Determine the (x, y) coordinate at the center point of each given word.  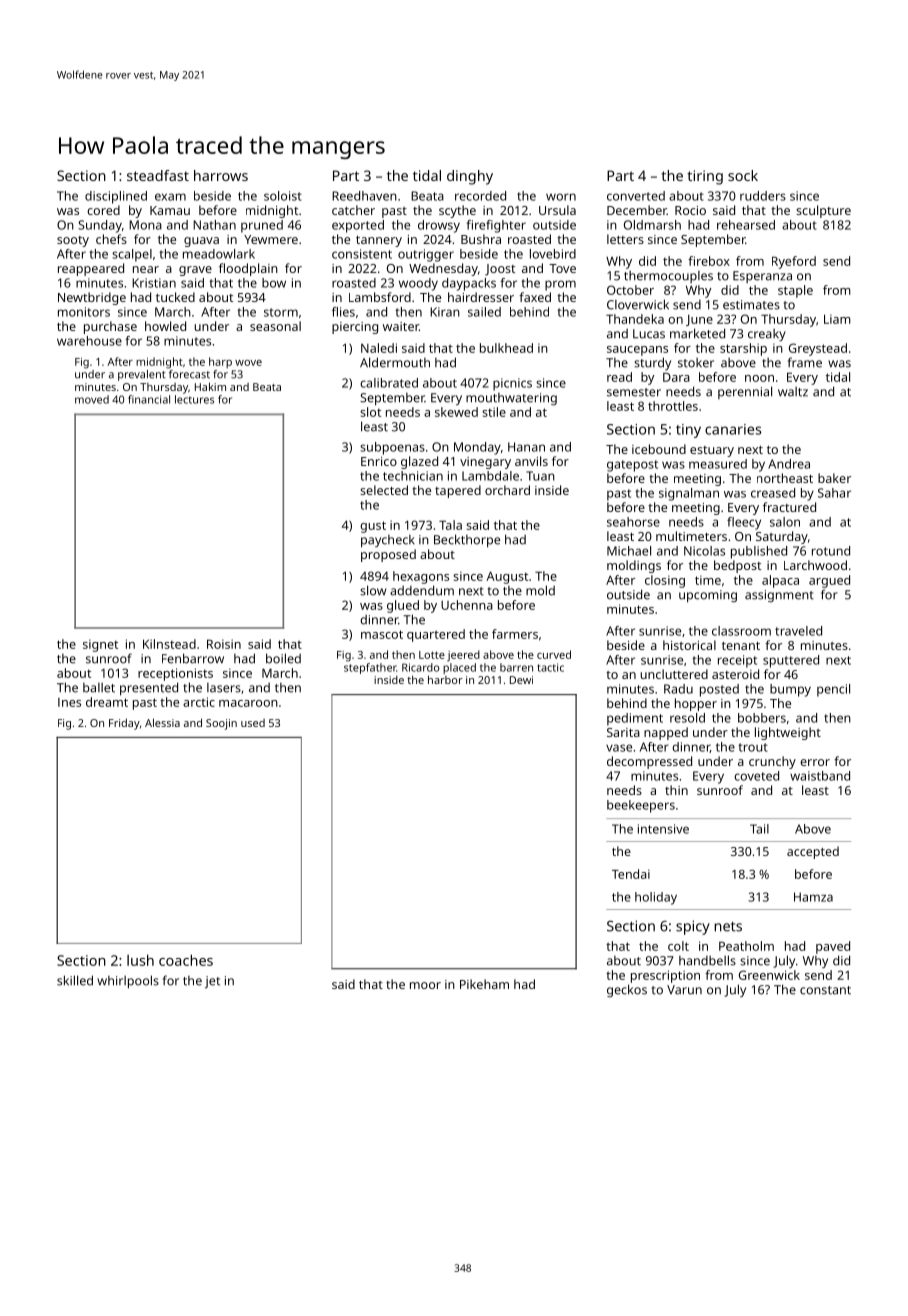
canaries (733, 429)
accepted (813, 852)
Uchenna (467, 605)
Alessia (162, 722)
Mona (145, 225)
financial (149, 399)
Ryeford (794, 262)
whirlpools (128, 982)
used (253, 723)
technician (413, 476)
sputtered (791, 661)
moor (425, 985)
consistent (362, 254)
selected (384, 490)
